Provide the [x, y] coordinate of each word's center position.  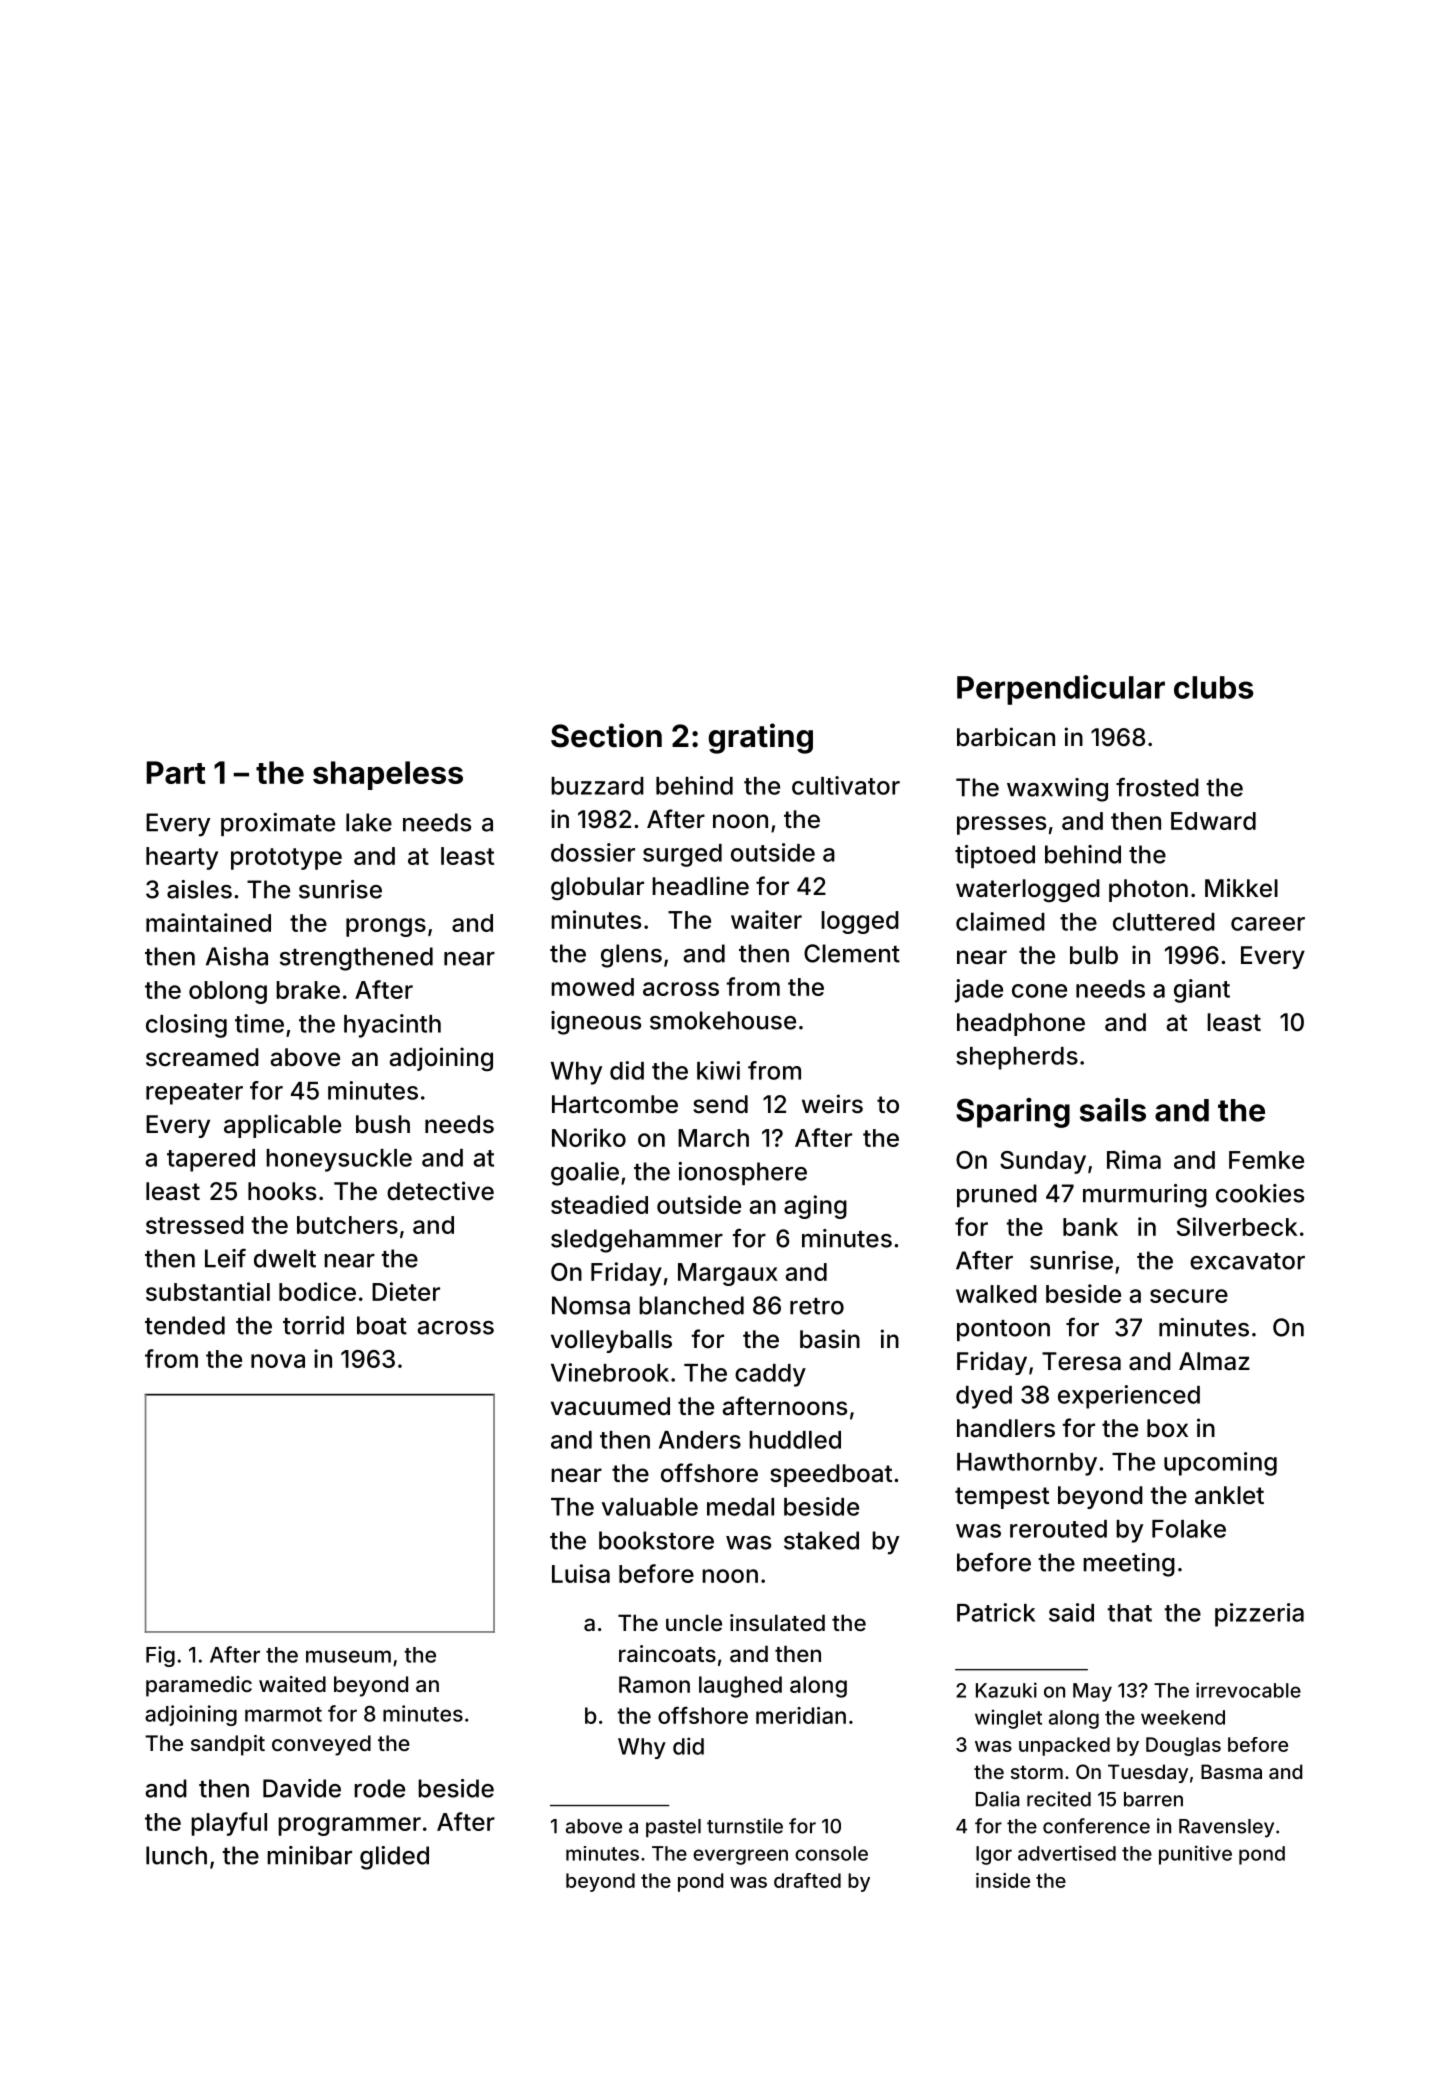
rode [379, 1788]
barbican [1006, 737]
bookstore [656, 1540]
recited [1059, 1799]
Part [176, 772]
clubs [1214, 687]
